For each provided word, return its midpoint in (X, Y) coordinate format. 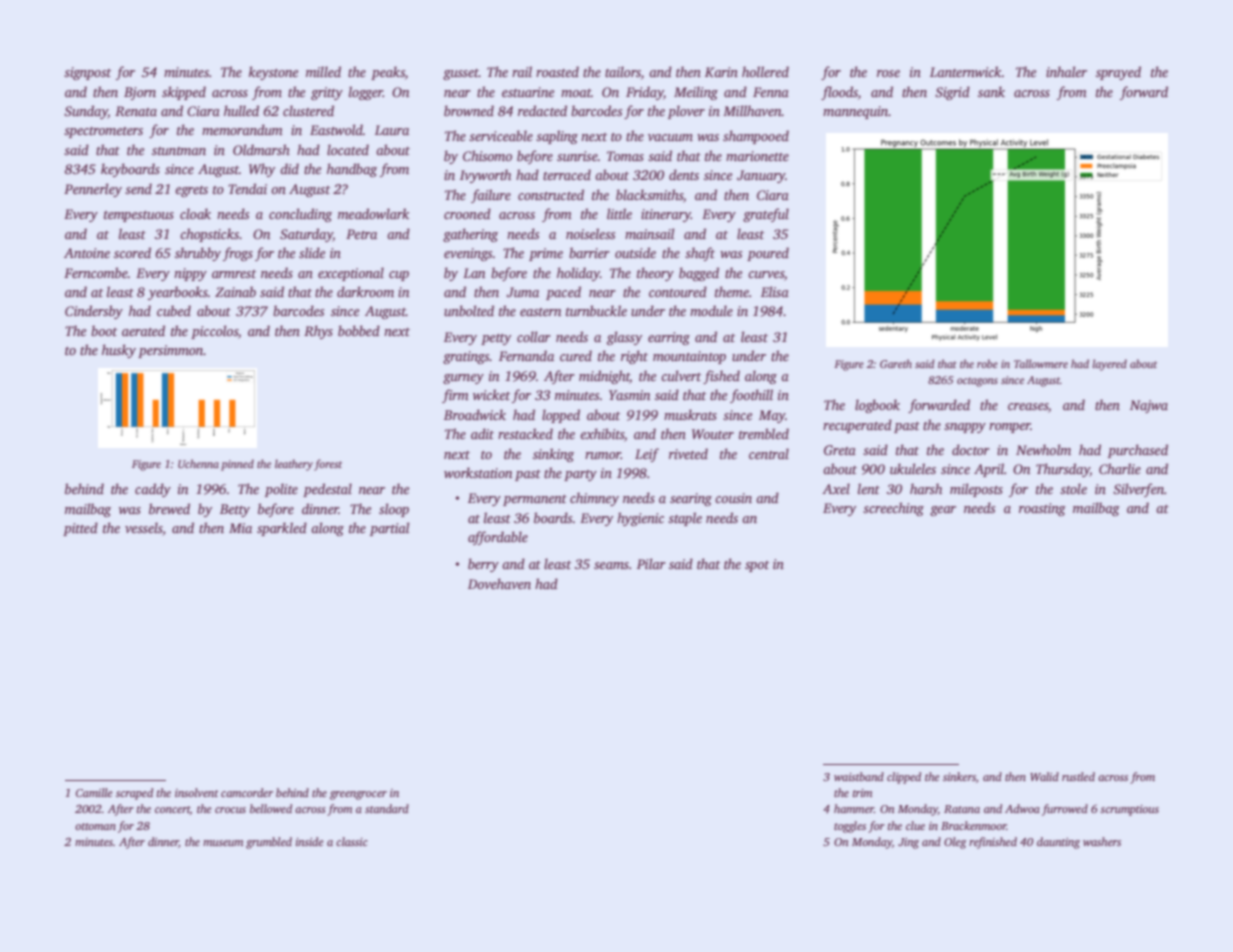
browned (469, 110)
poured (768, 254)
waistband (859, 776)
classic (352, 841)
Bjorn (140, 93)
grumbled (269, 843)
